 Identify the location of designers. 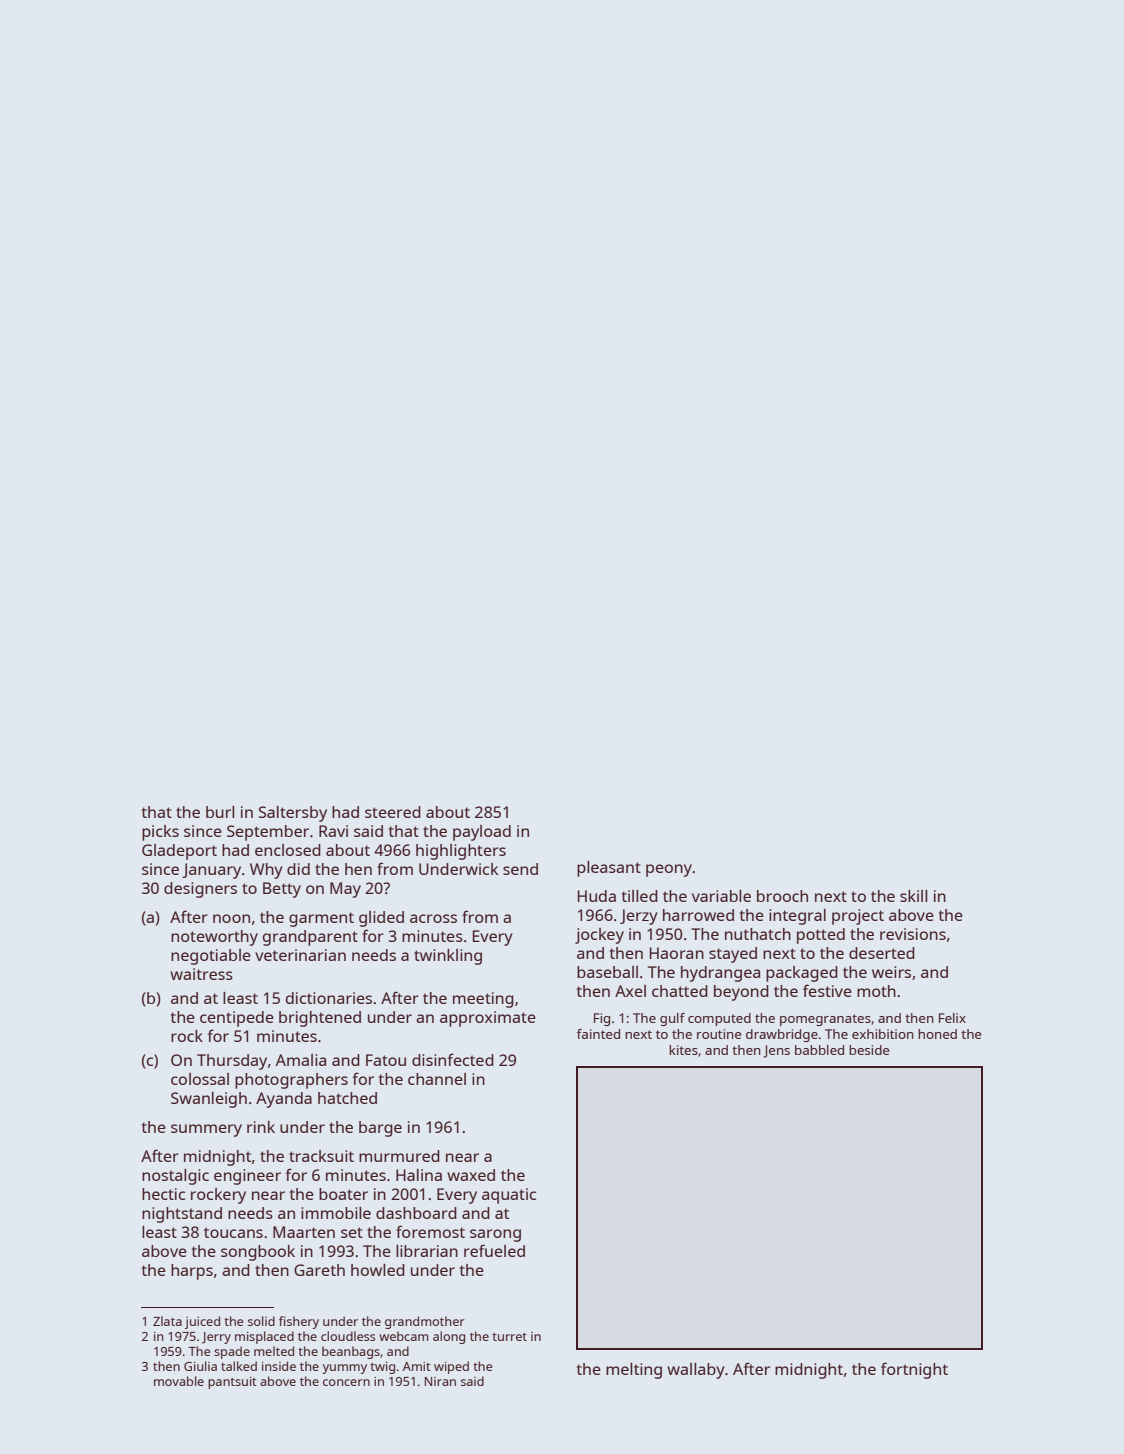
(200, 890).
